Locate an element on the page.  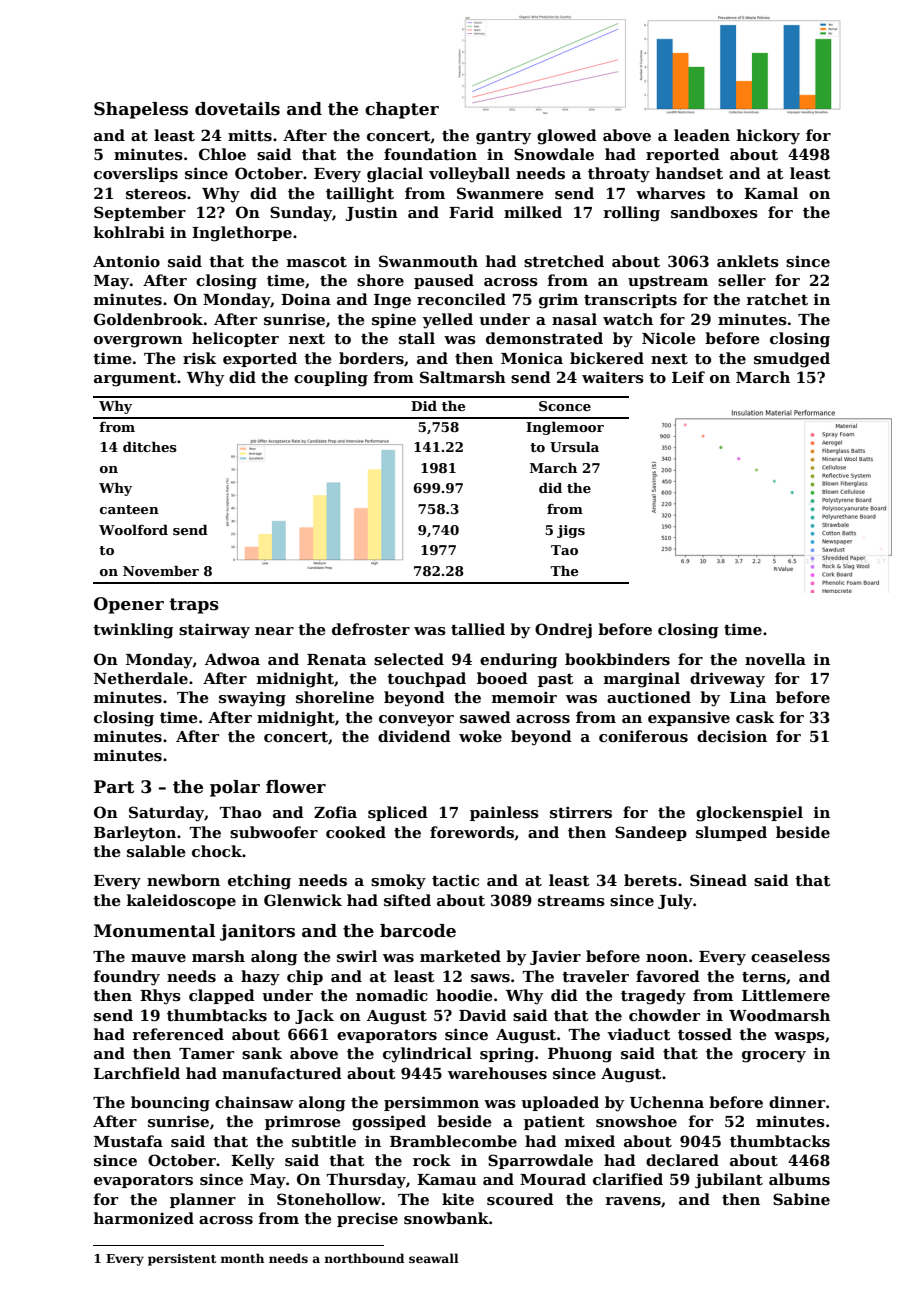
gantry is located at coordinates (503, 138).
